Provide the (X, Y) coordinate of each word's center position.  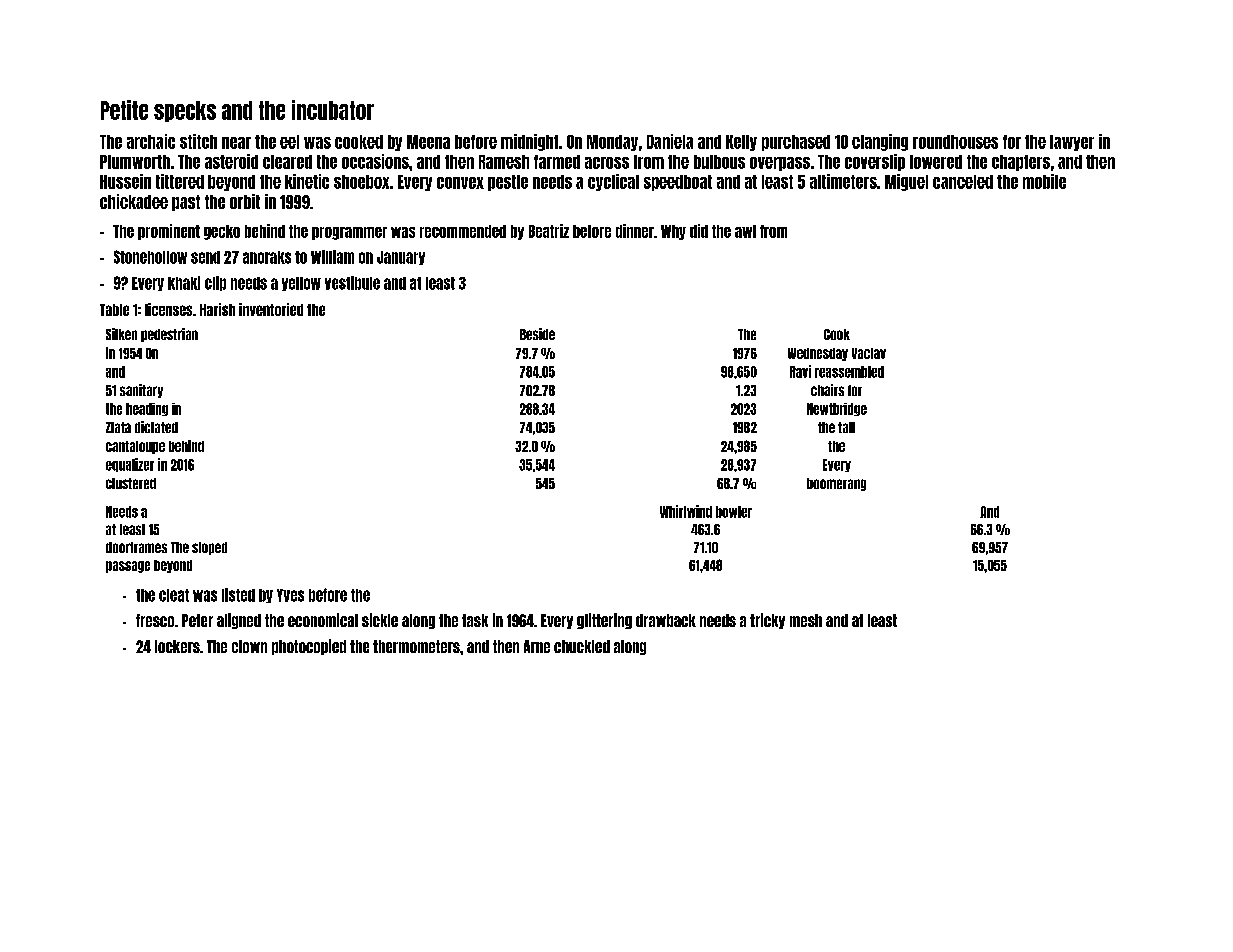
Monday (612, 143)
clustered (131, 483)
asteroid (231, 161)
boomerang (836, 484)
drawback (666, 620)
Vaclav (869, 353)
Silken (121, 334)
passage (128, 567)
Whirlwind (686, 511)
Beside (537, 334)
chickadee (134, 201)
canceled (963, 182)
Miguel (906, 182)
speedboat (678, 183)
